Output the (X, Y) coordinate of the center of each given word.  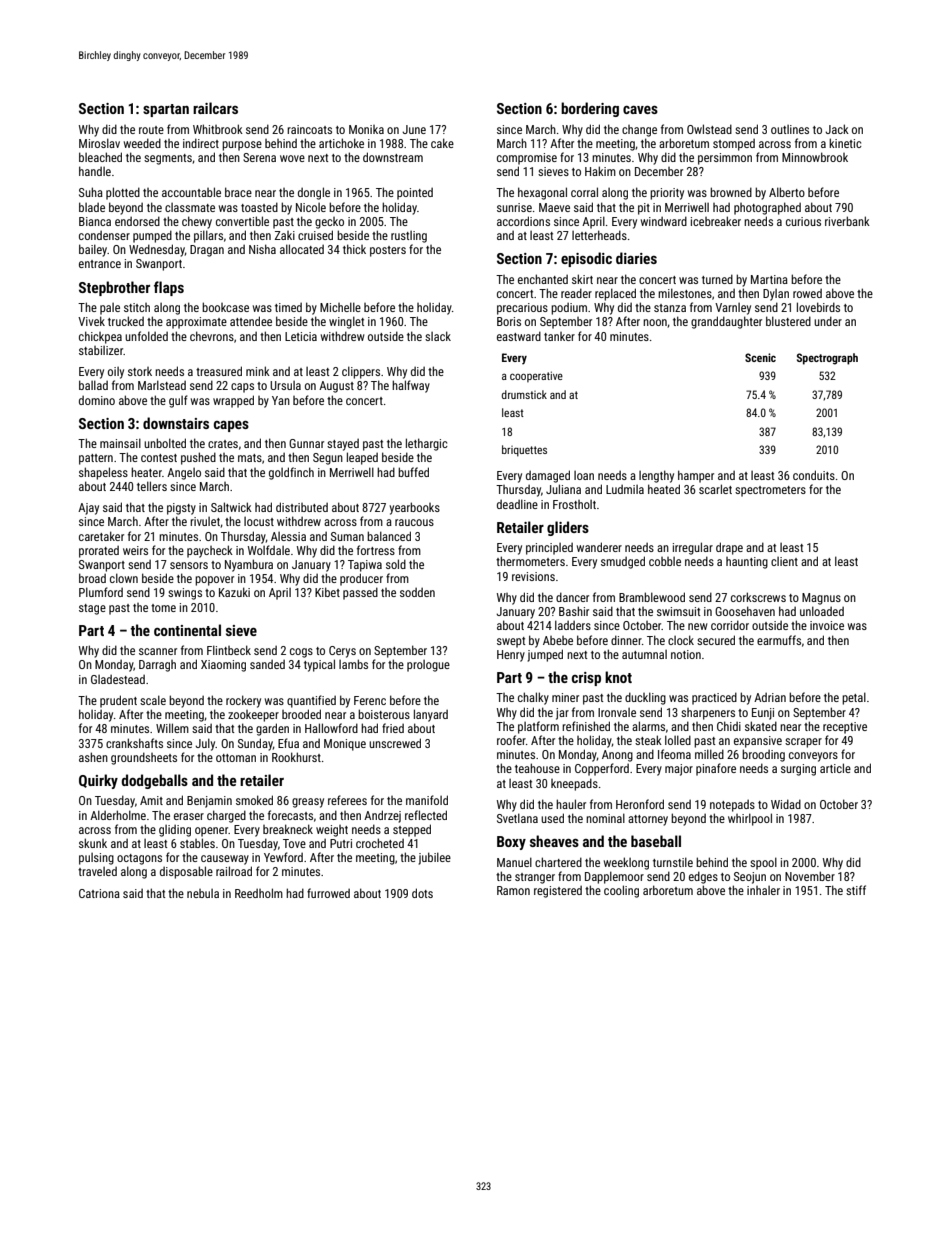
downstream (393, 157)
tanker (559, 336)
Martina (769, 279)
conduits (814, 475)
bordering (590, 109)
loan (584, 475)
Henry (511, 656)
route (151, 130)
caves (640, 110)
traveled (97, 871)
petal (854, 698)
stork (140, 371)
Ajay (88, 509)
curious (803, 221)
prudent (118, 701)
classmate (190, 207)
